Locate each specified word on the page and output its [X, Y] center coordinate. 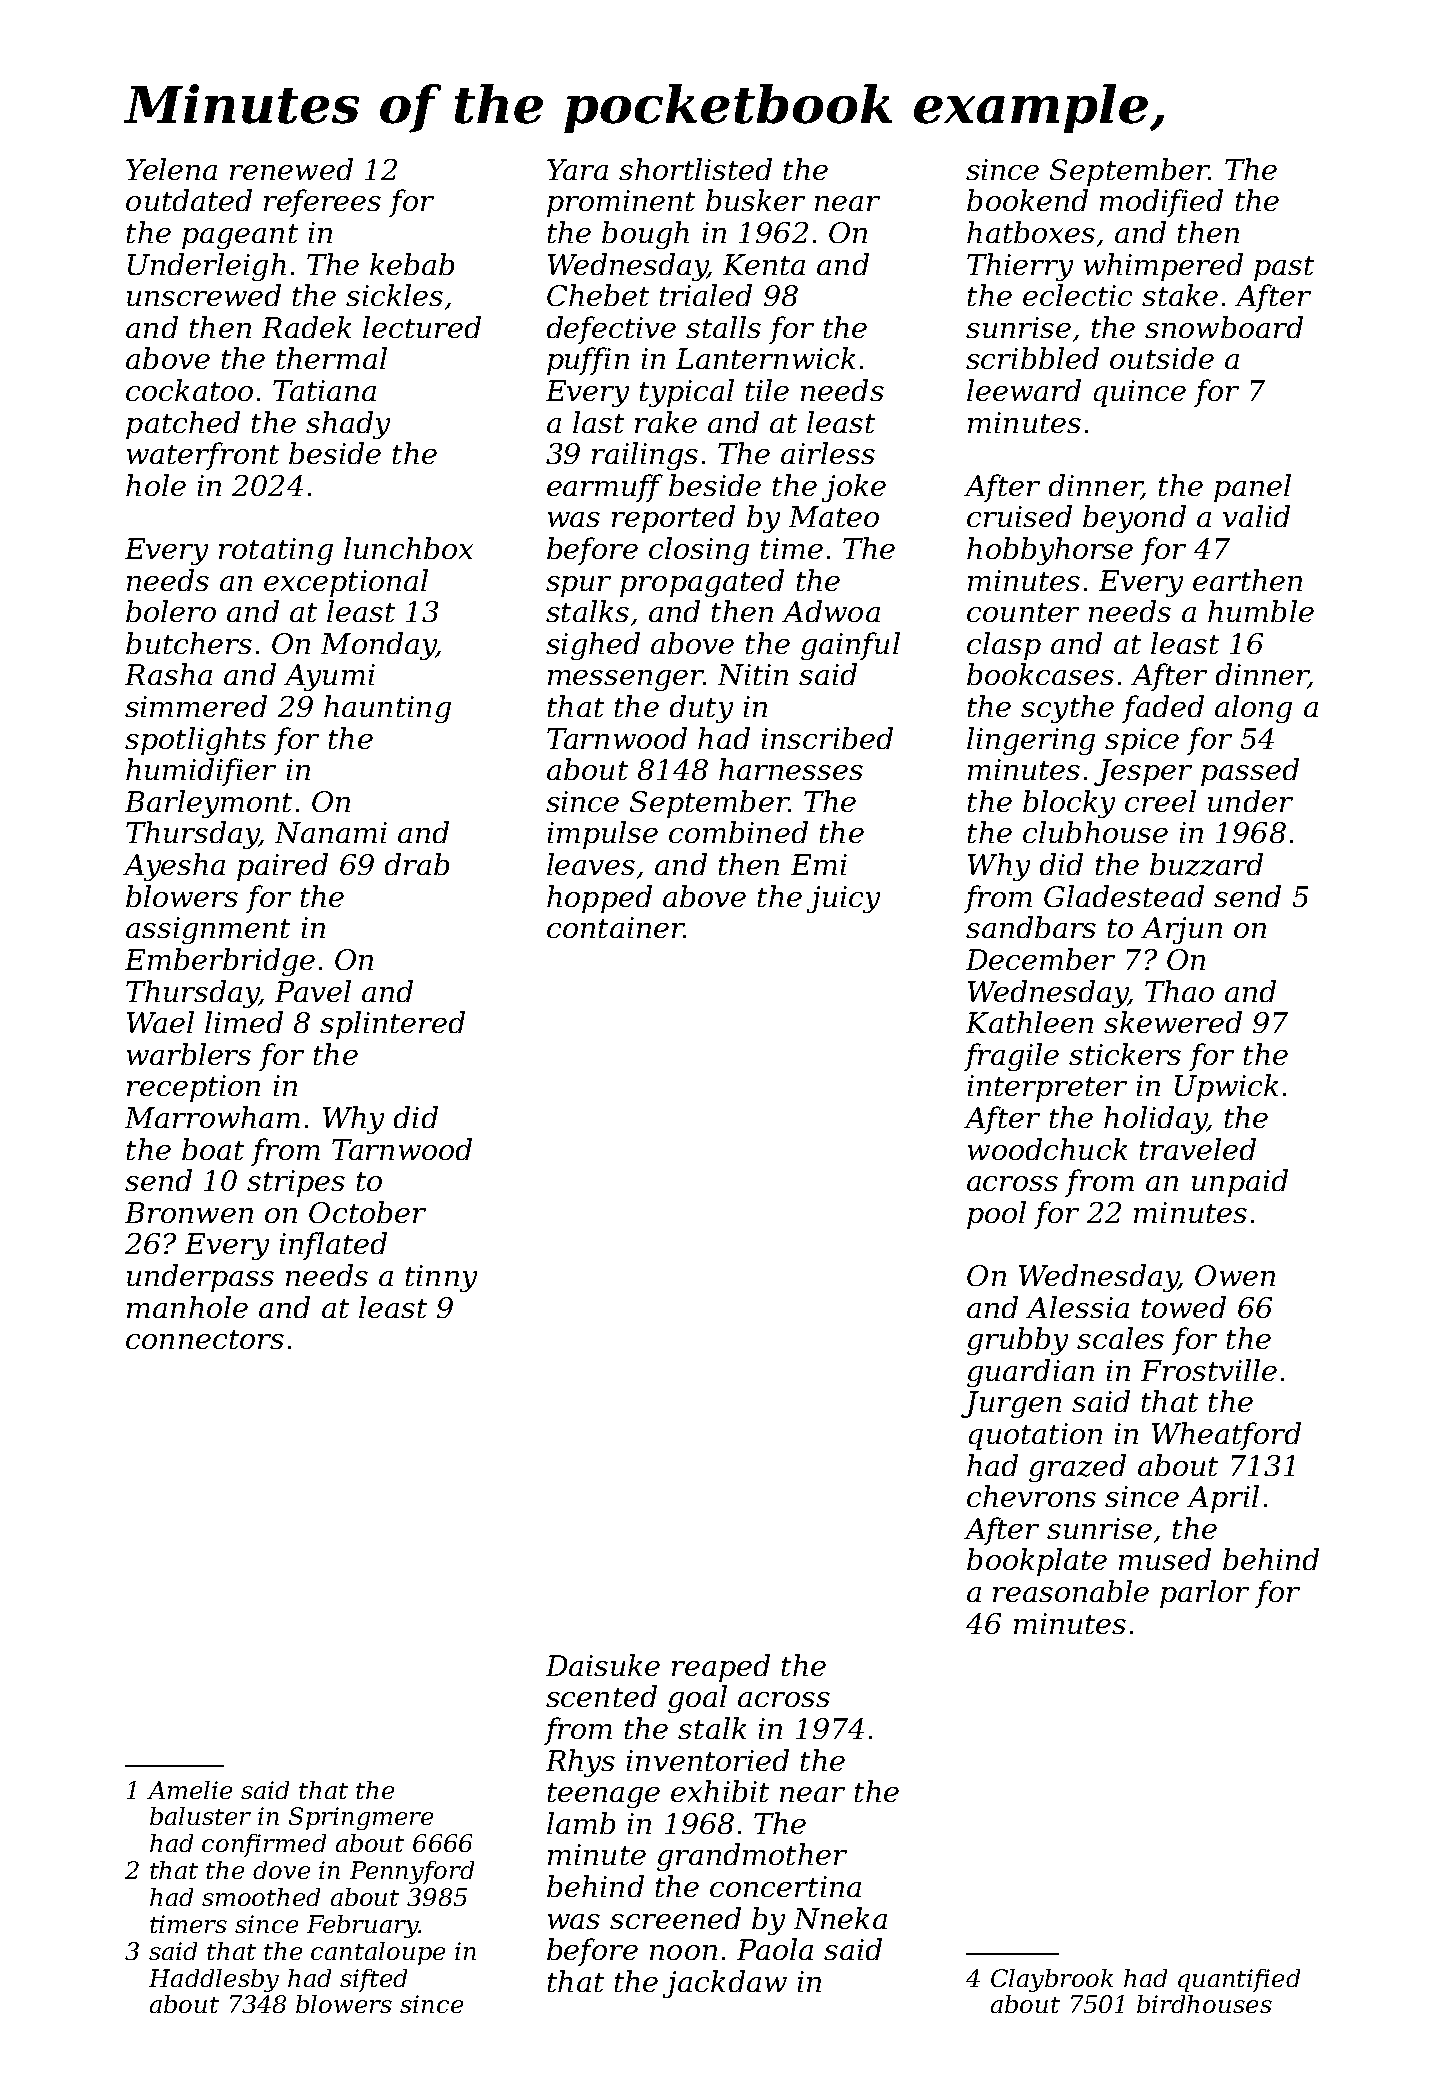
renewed [291, 169]
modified [1161, 203]
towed [1184, 1307]
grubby [1017, 1341]
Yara [577, 169]
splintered [392, 1025]
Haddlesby [214, 1980]
